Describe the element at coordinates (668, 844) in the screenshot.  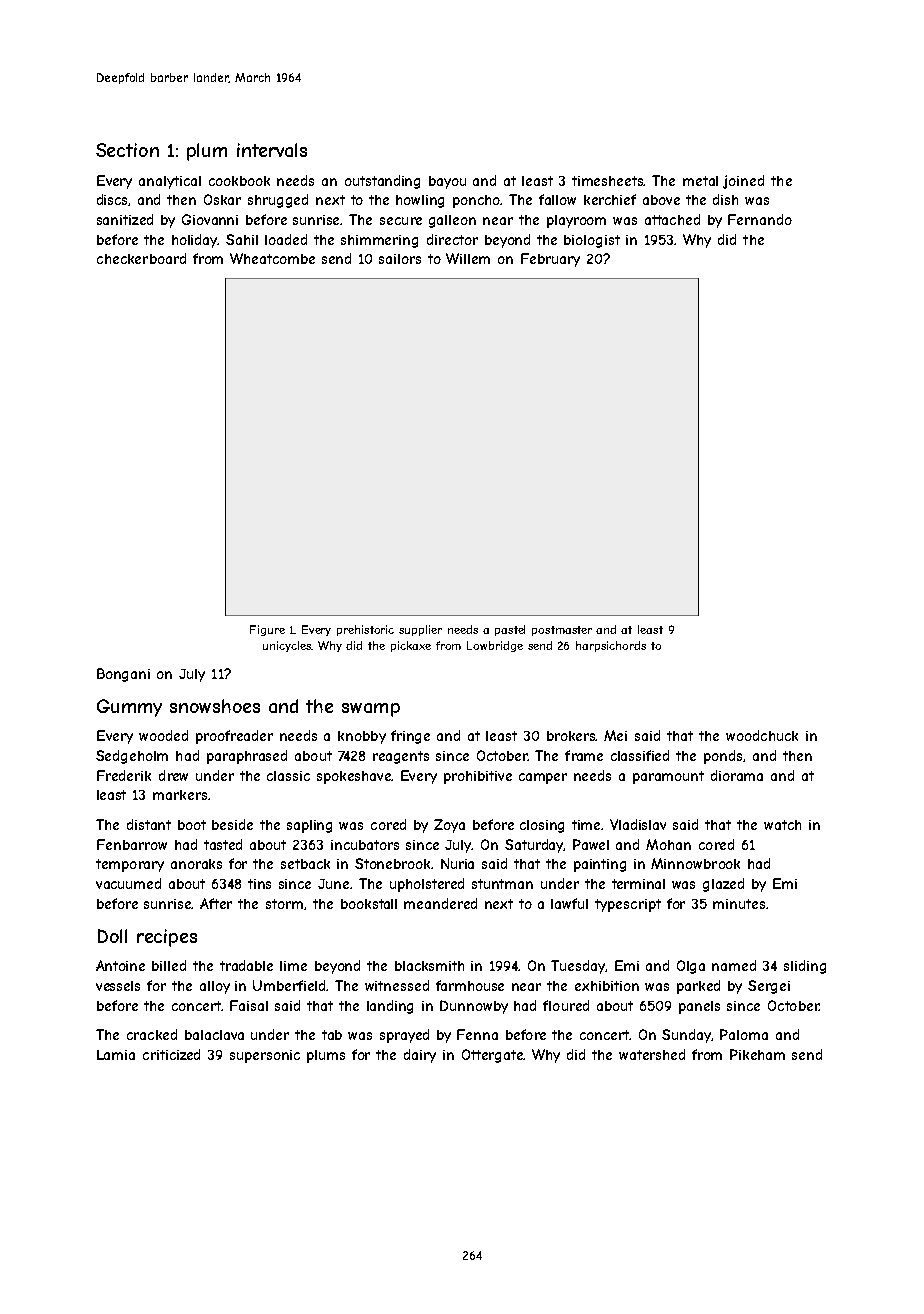
I see `Mohan` at that location.
